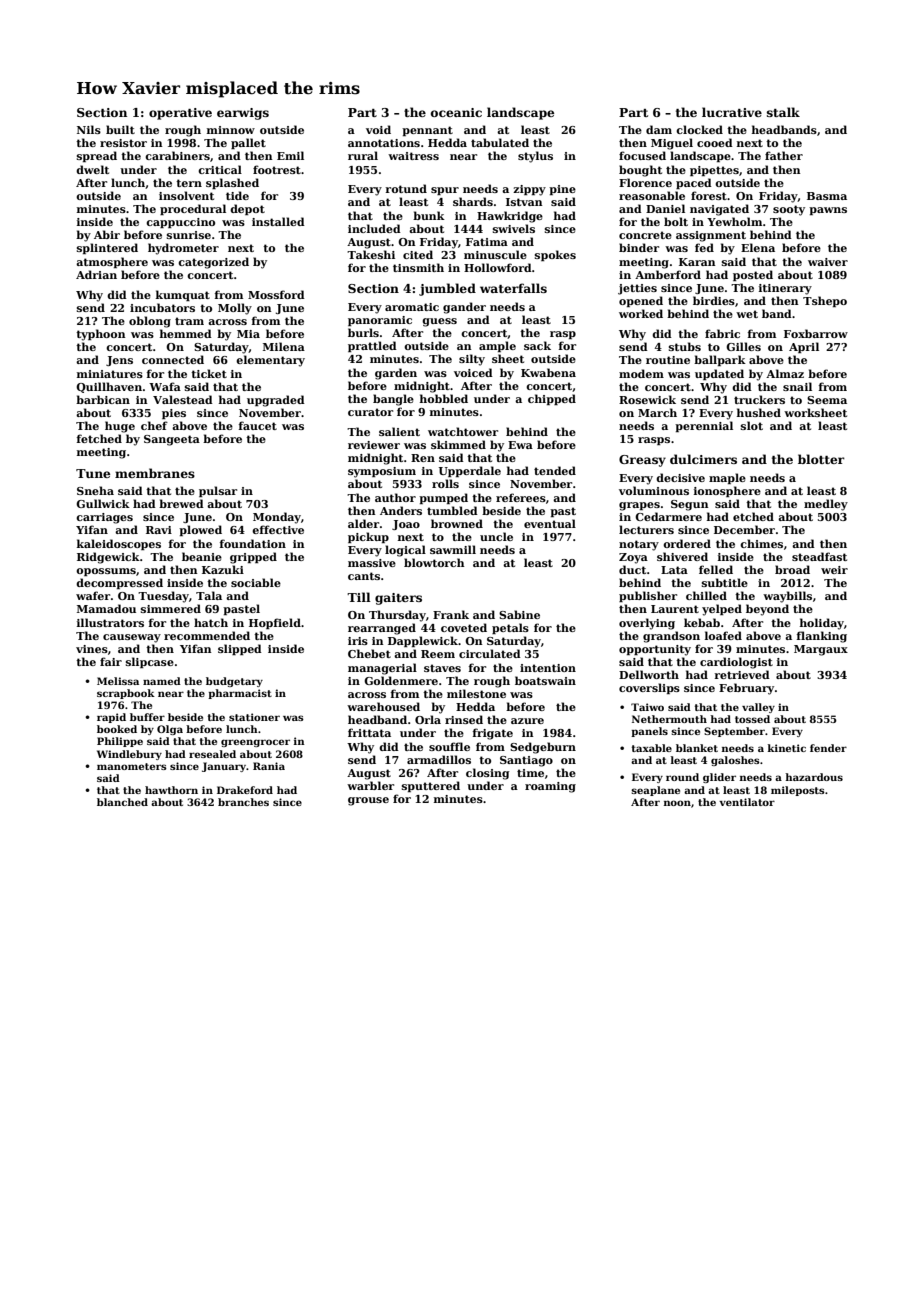  Describe the element at coordinates (150, 662) in the screenshot. I see `slipcase` at that location.
